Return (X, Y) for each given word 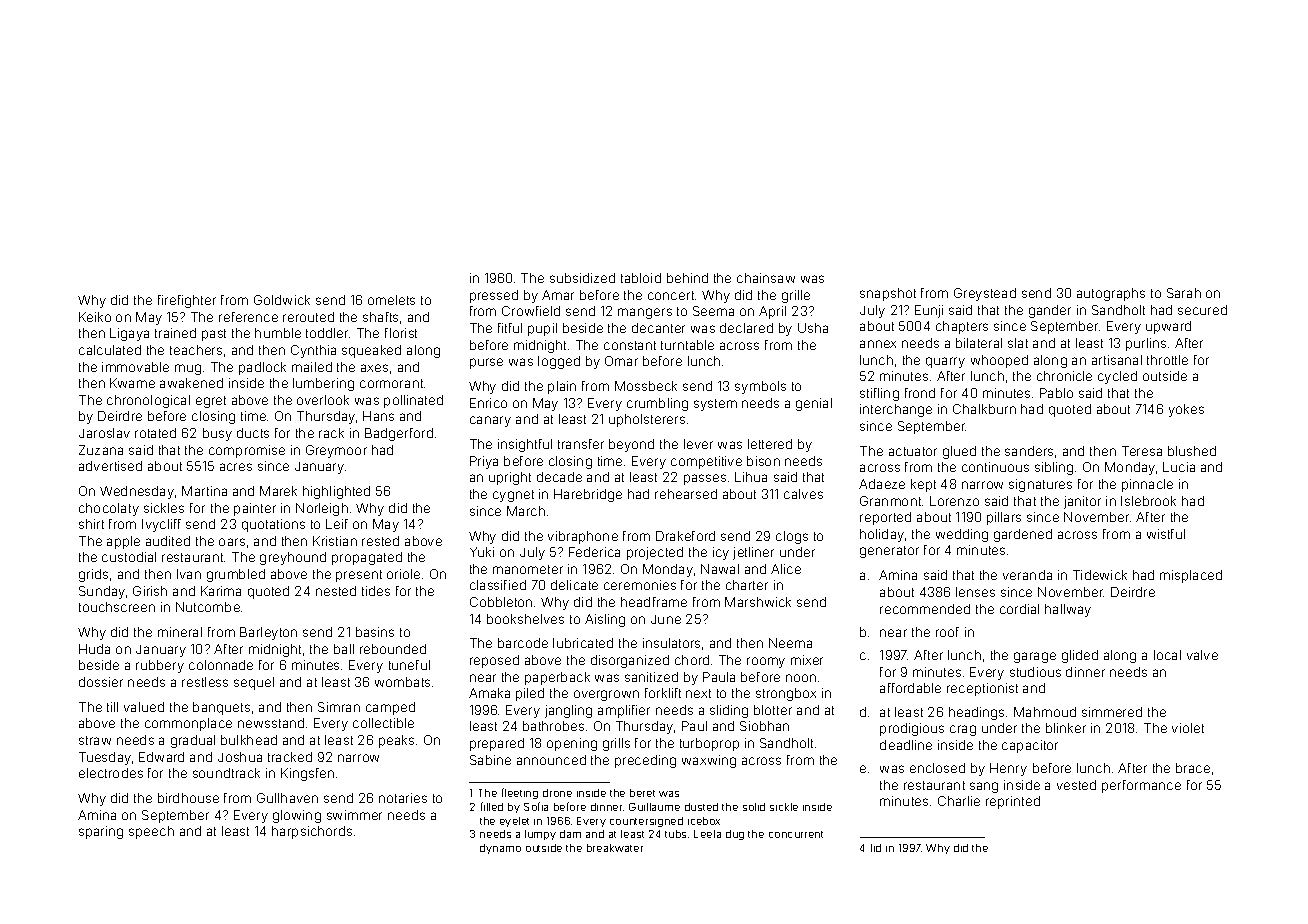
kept (923, 485)
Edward (161, 757)
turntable (687, 345)
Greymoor (336, 451)
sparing (101, 832)
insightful (525, 445)
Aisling (605, 620)
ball (344, 649)
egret (211, 402)
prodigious (912, 729)
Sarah (1184, 293)
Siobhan (764, 726)
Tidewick (1100, 575)
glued (959, 452)
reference (248, 317)
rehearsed (686, 494)
